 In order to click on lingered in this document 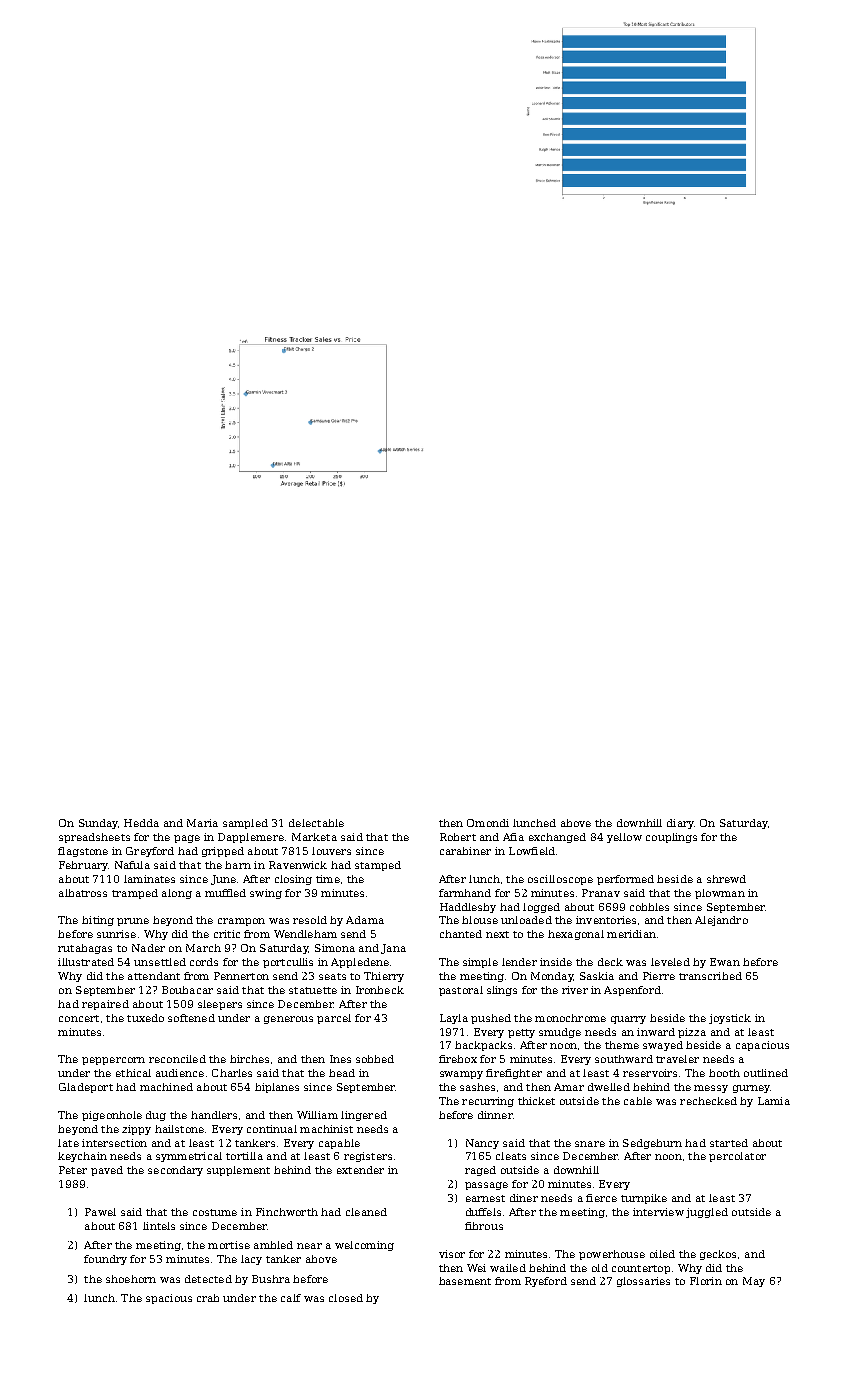, I will do `click(364, 1116)`.
